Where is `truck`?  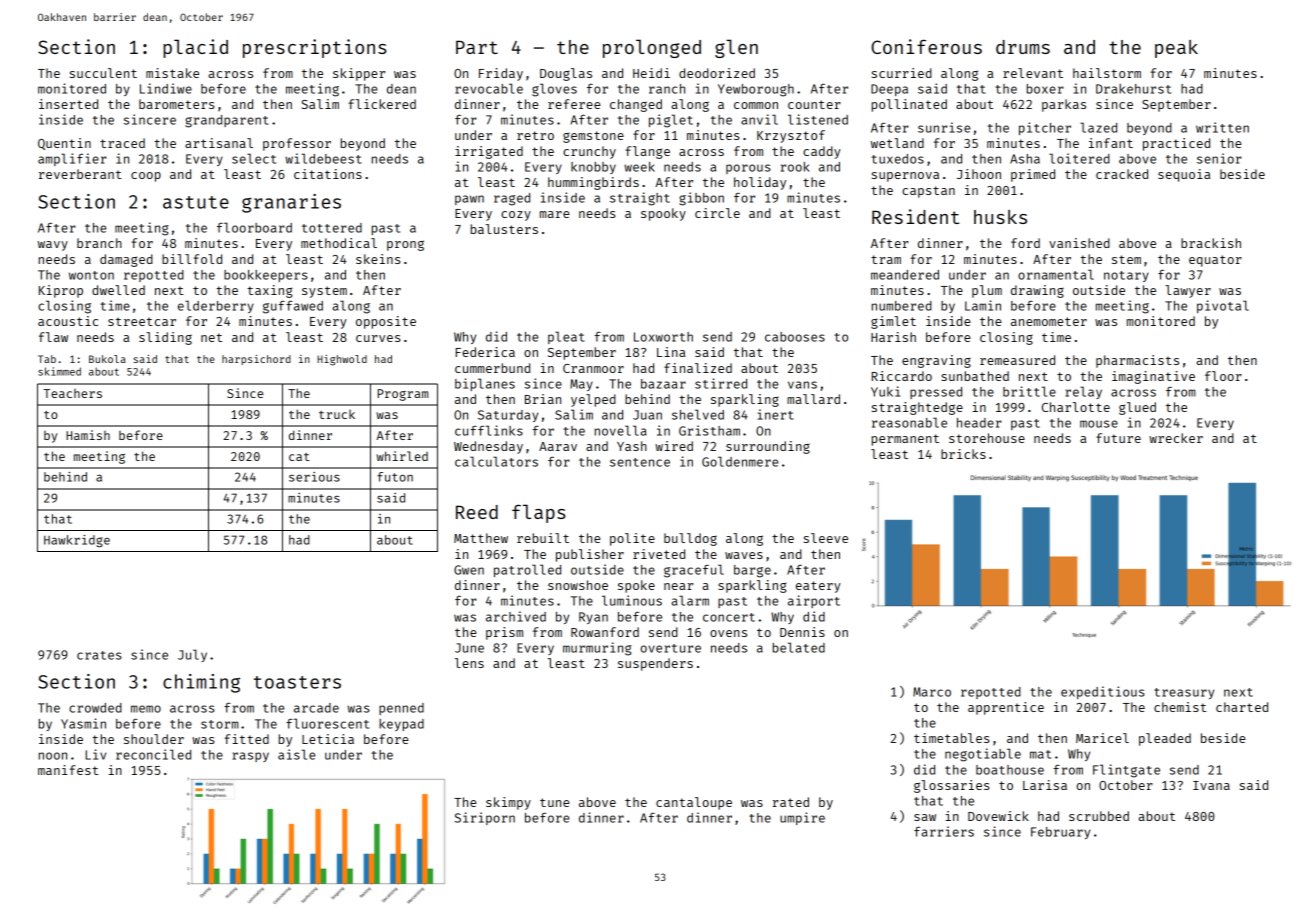
truck is located at coordinates (337, 414).
